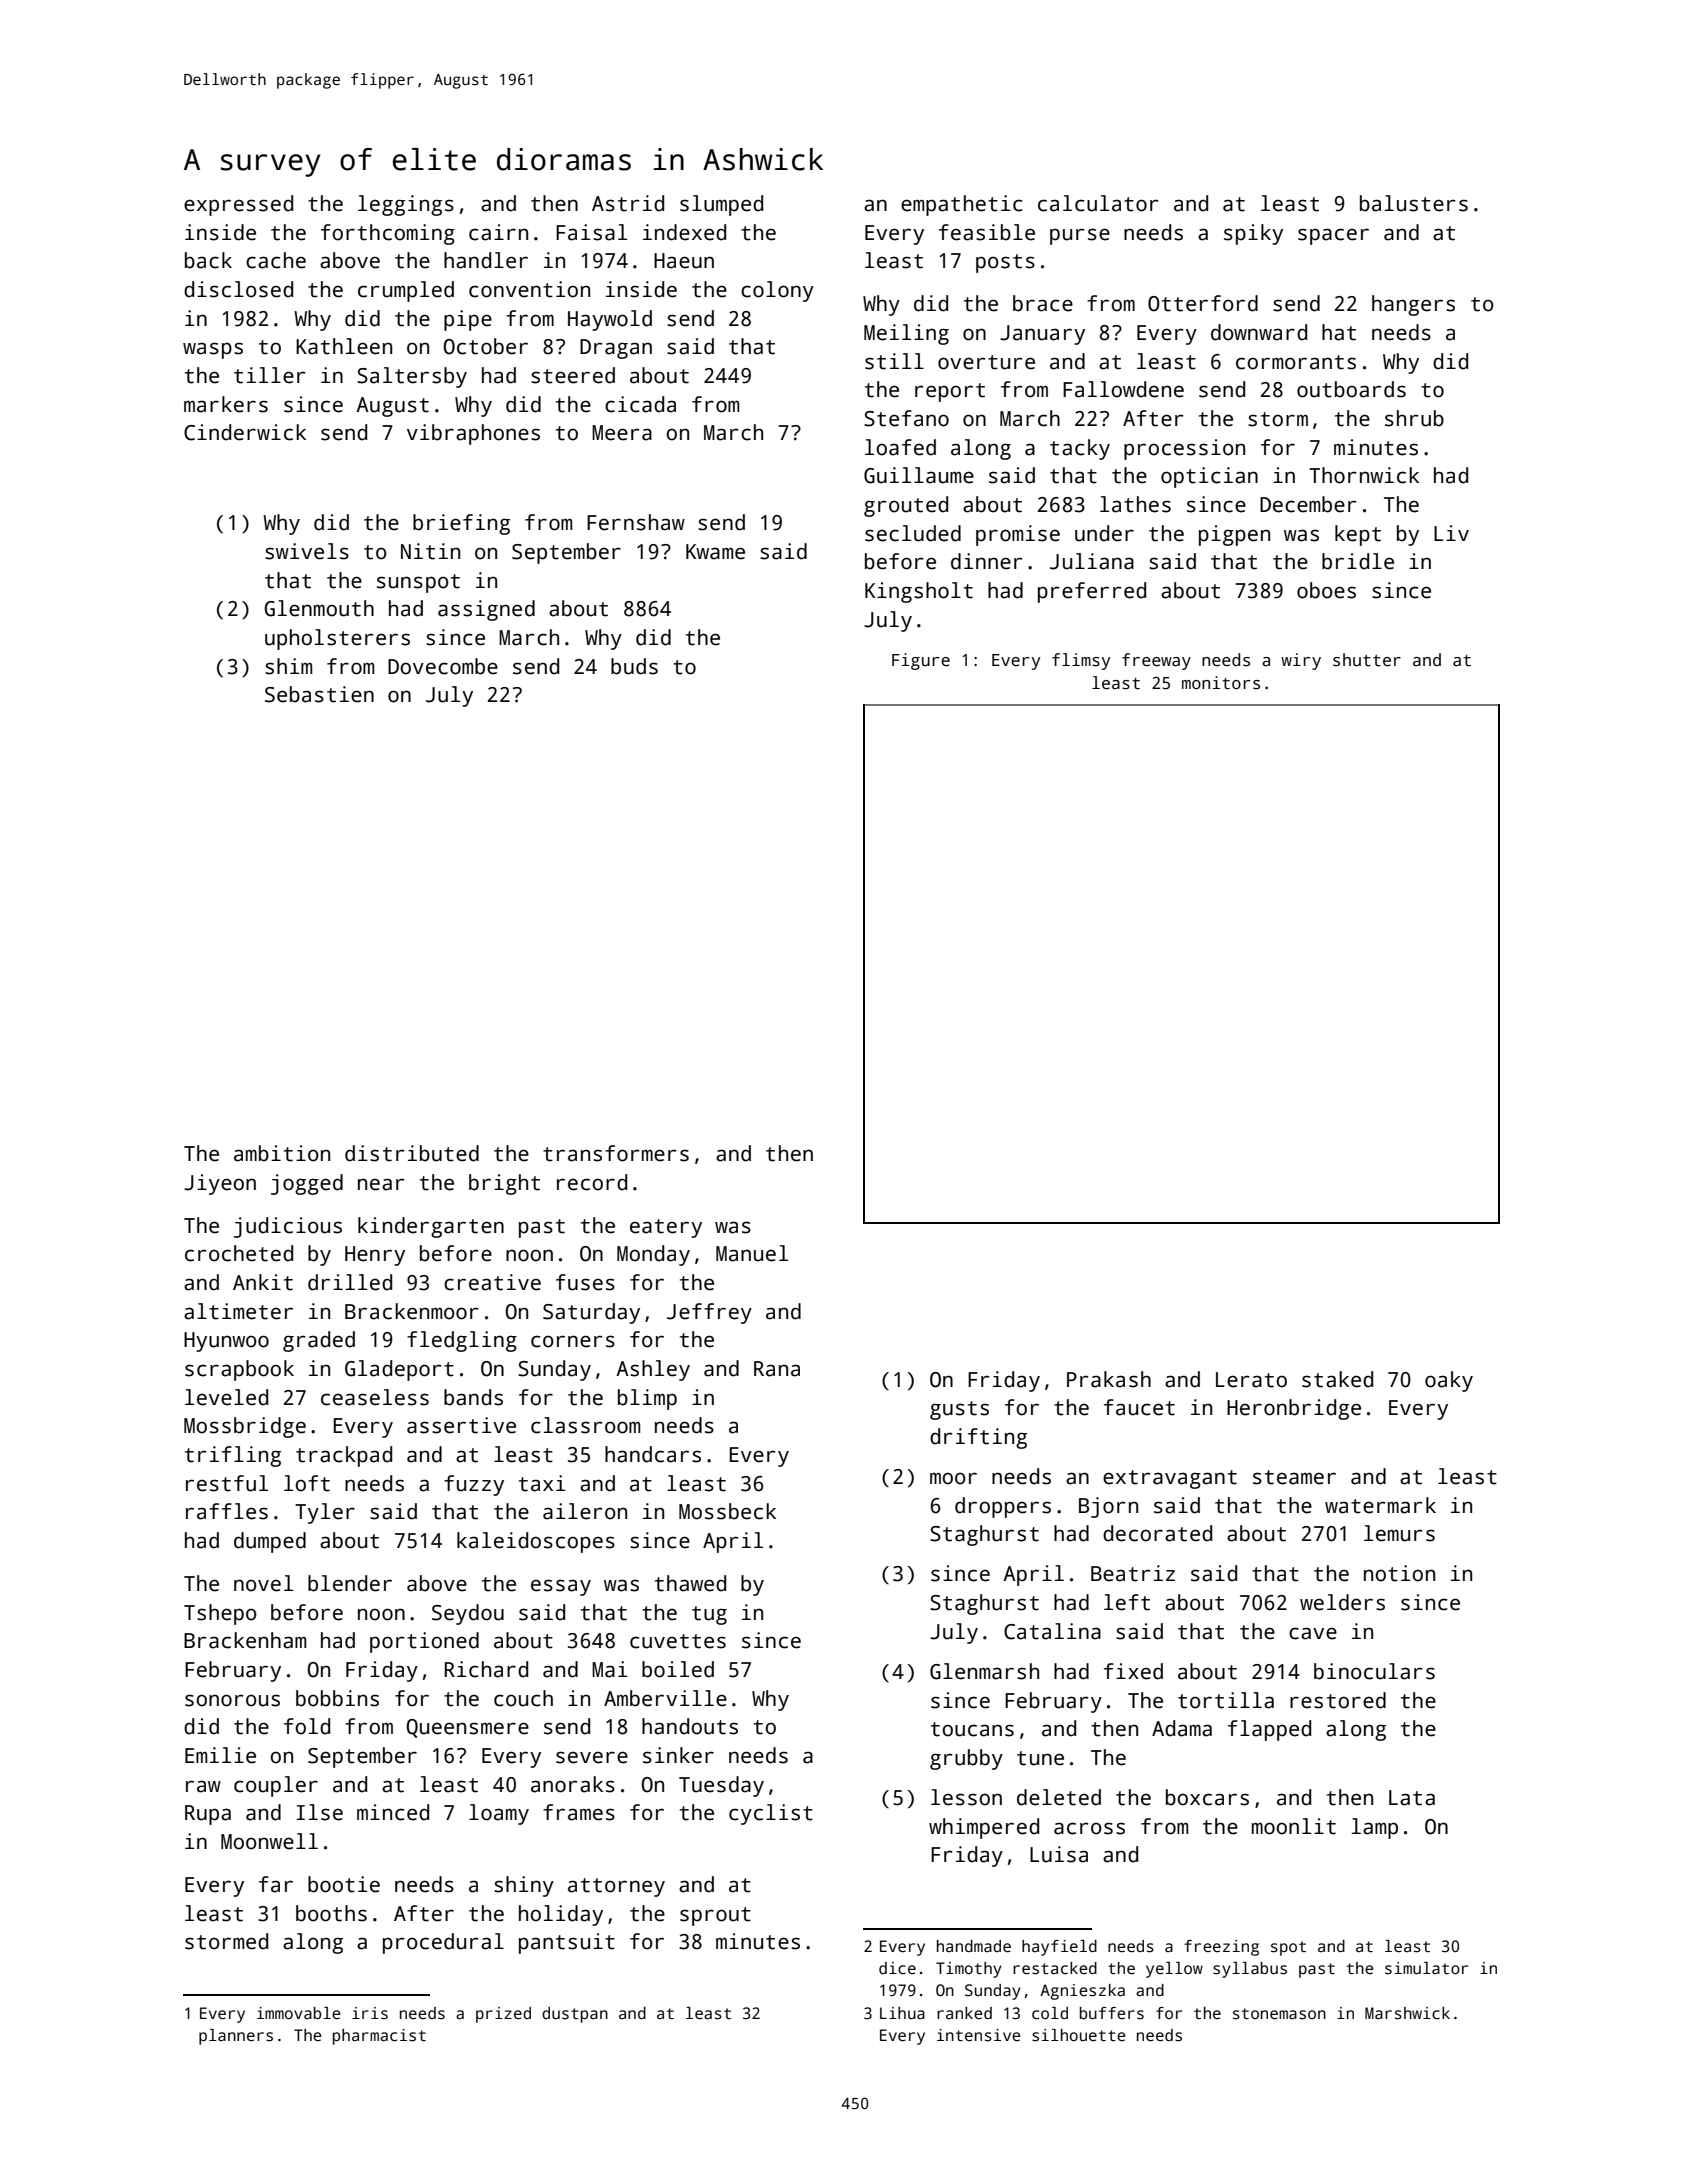 This page has height=2178, width=1683. Describe the element at coordinates (972, 1729) in the page. I see `toucans` at that location.
